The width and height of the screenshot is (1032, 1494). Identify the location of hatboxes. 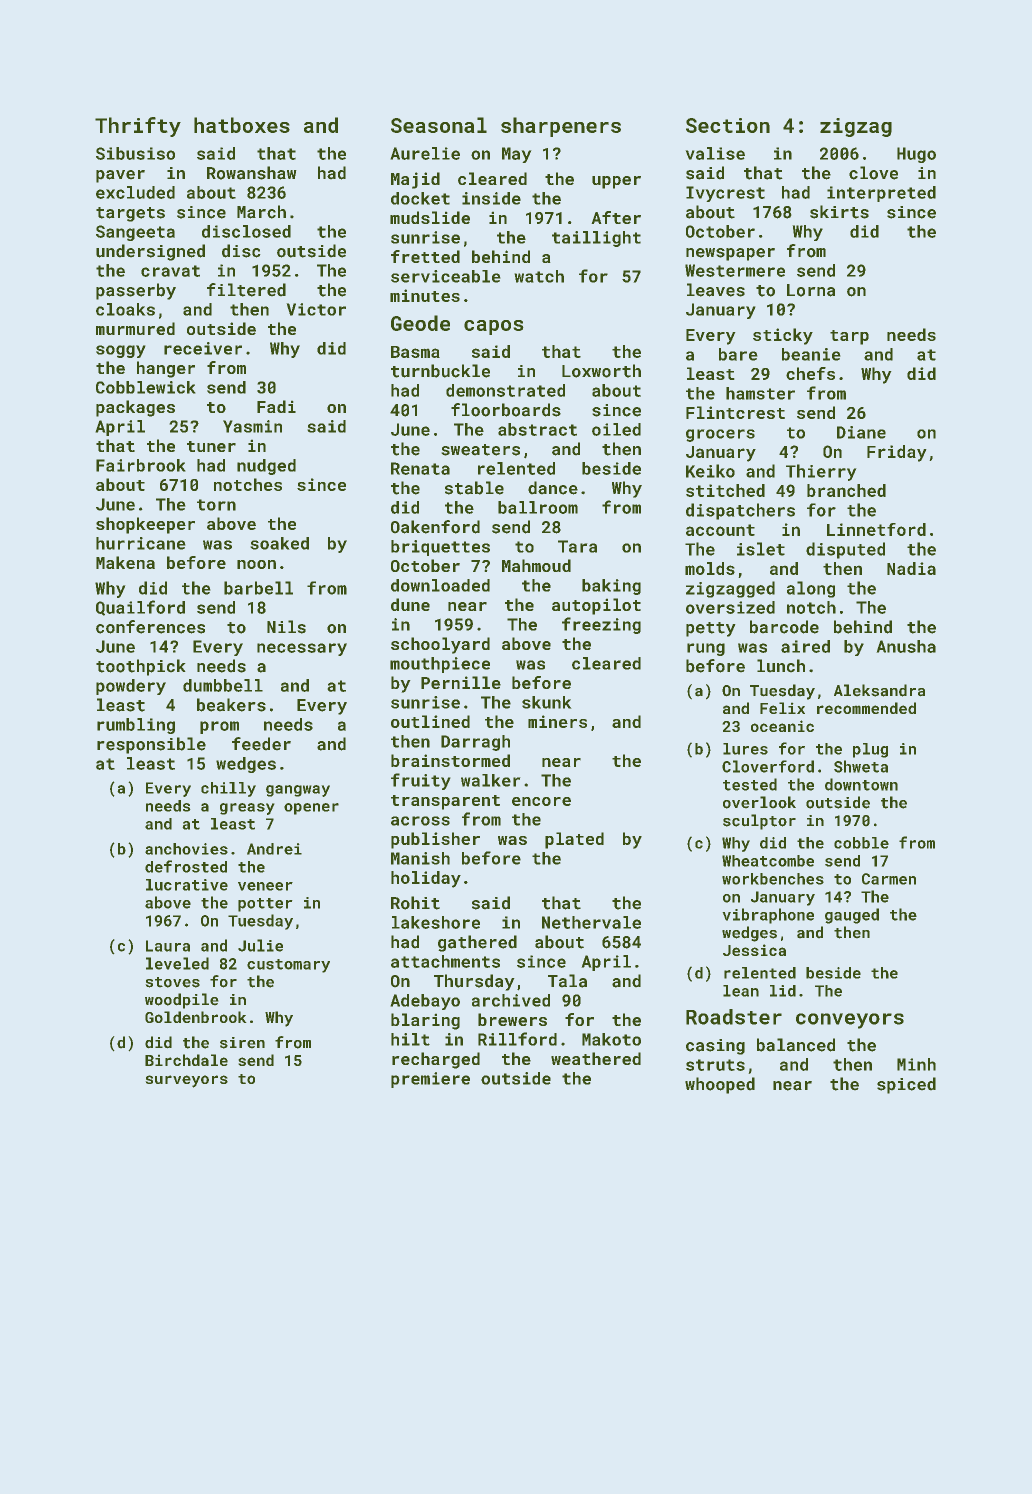
(242, 125).
